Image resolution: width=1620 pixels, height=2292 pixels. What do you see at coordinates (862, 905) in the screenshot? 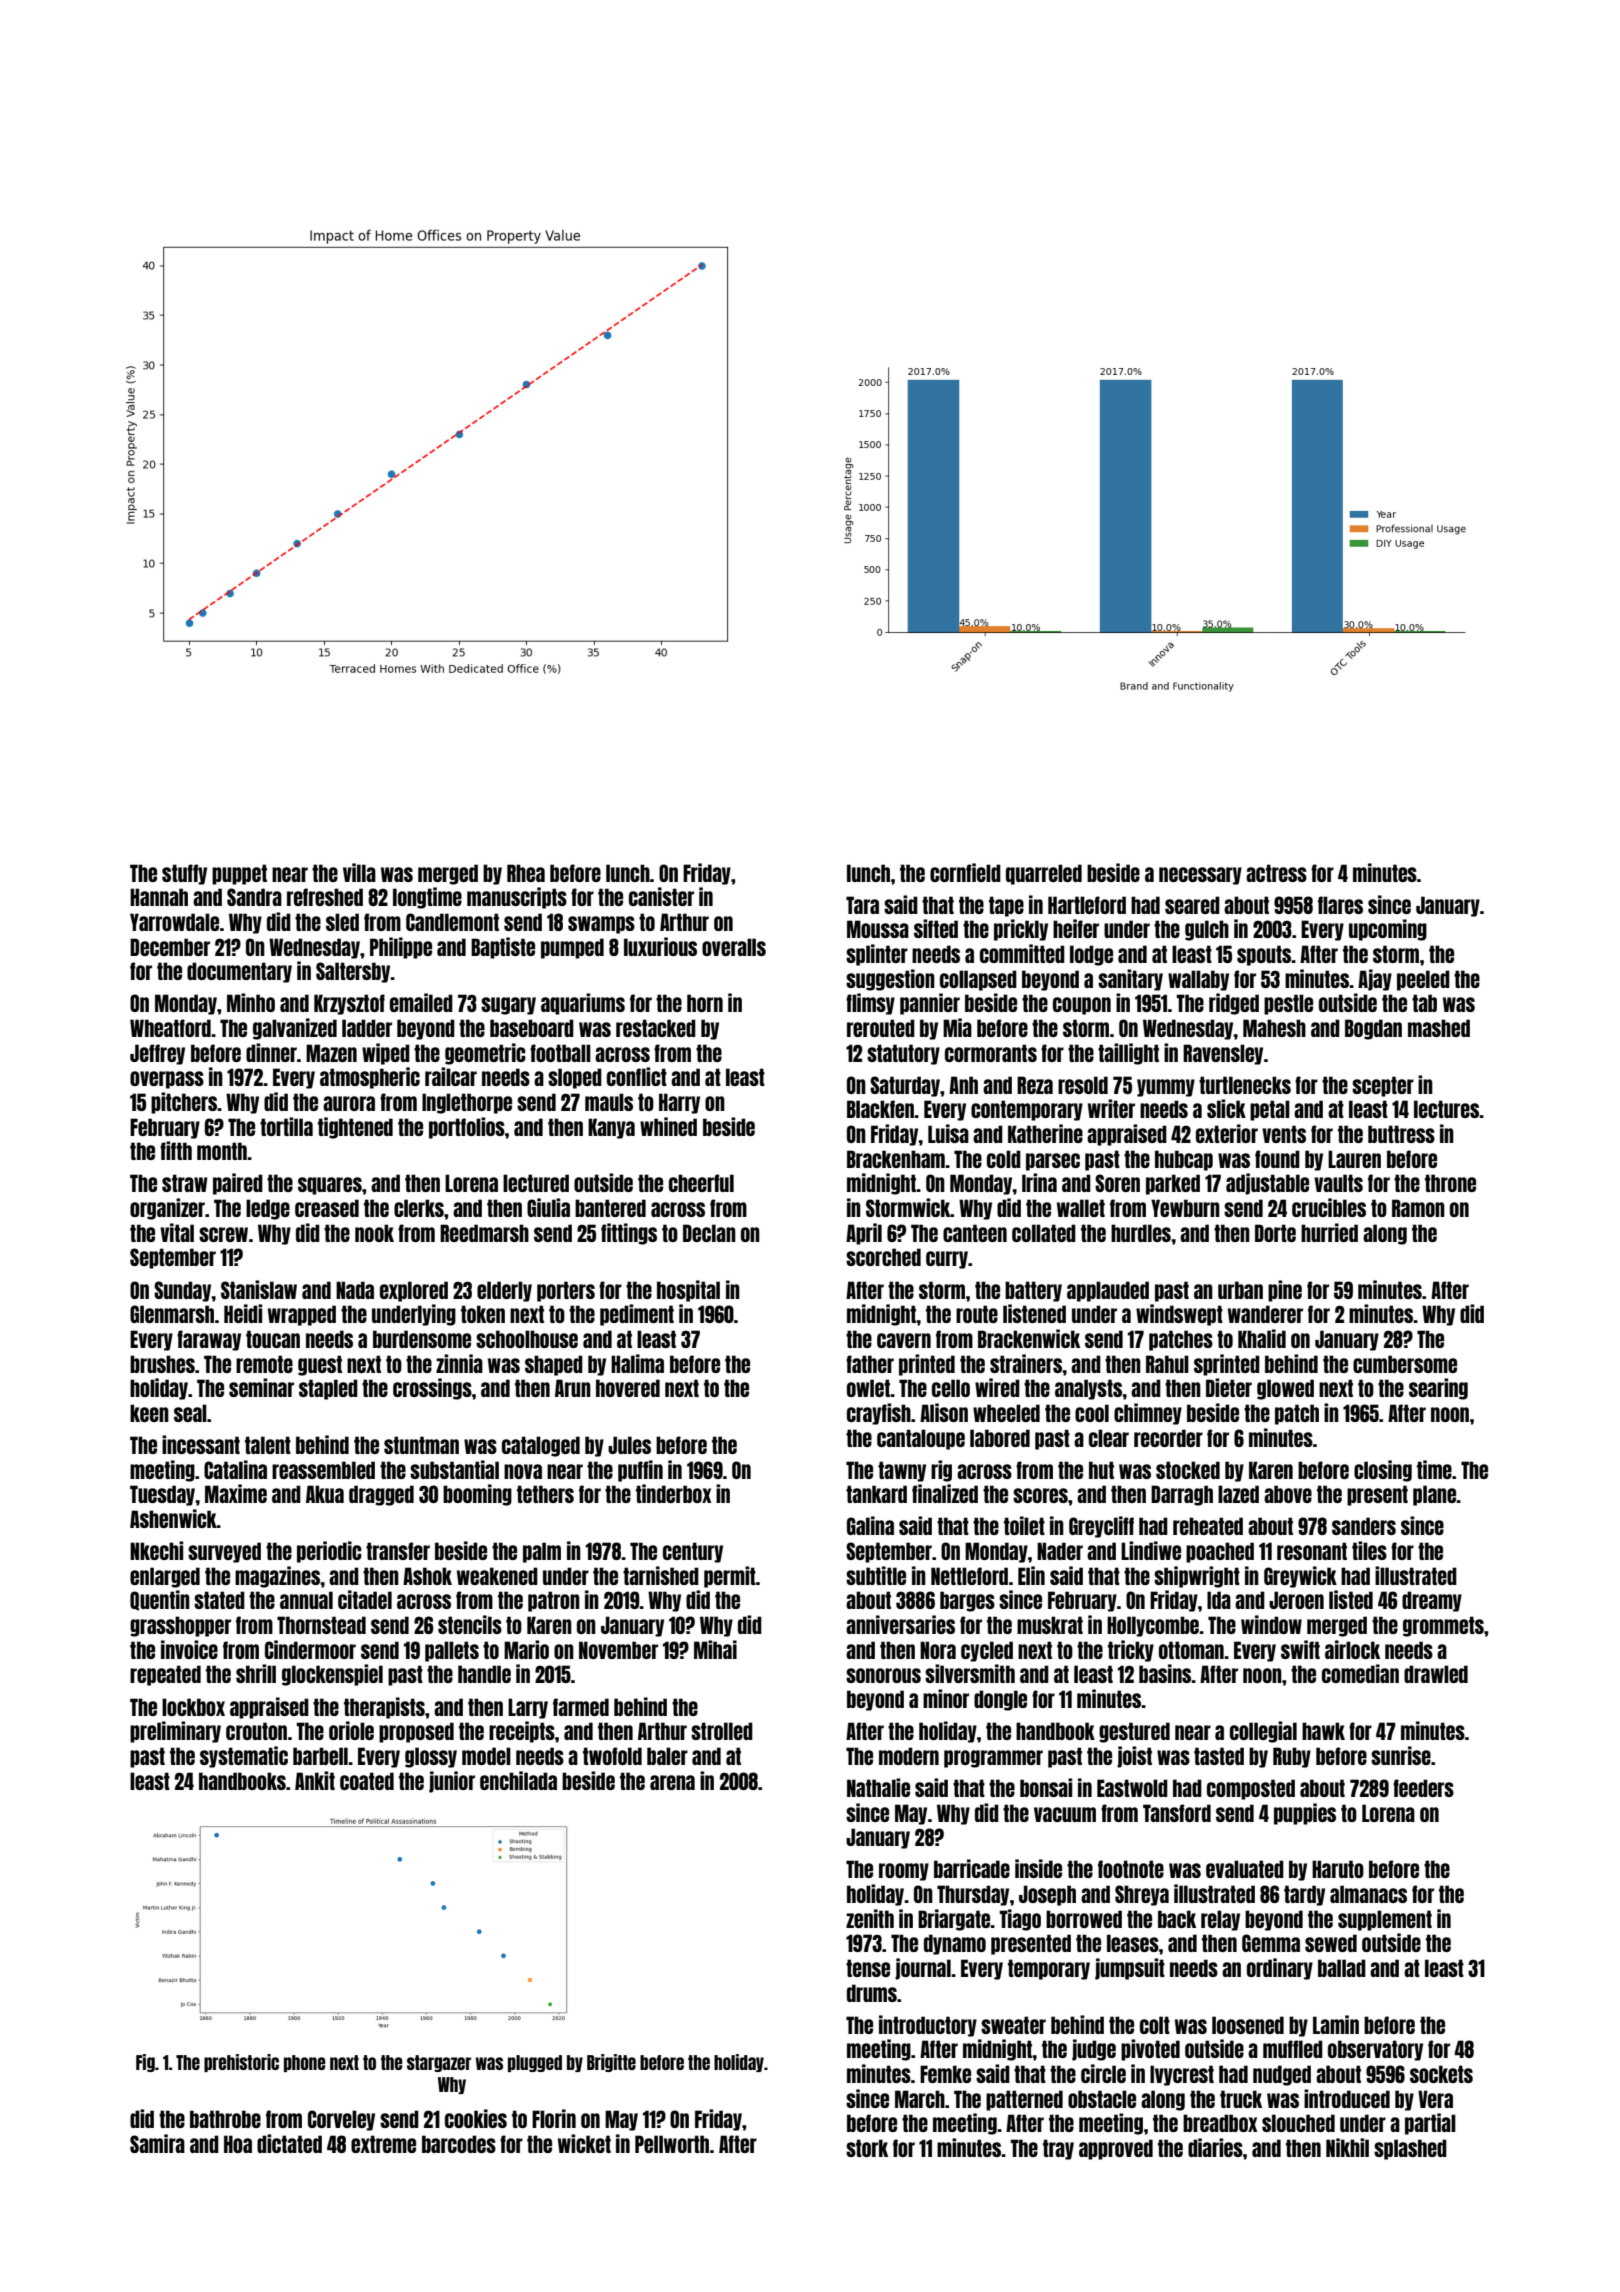
I see `Tara` at bounding box center [862, 905].
